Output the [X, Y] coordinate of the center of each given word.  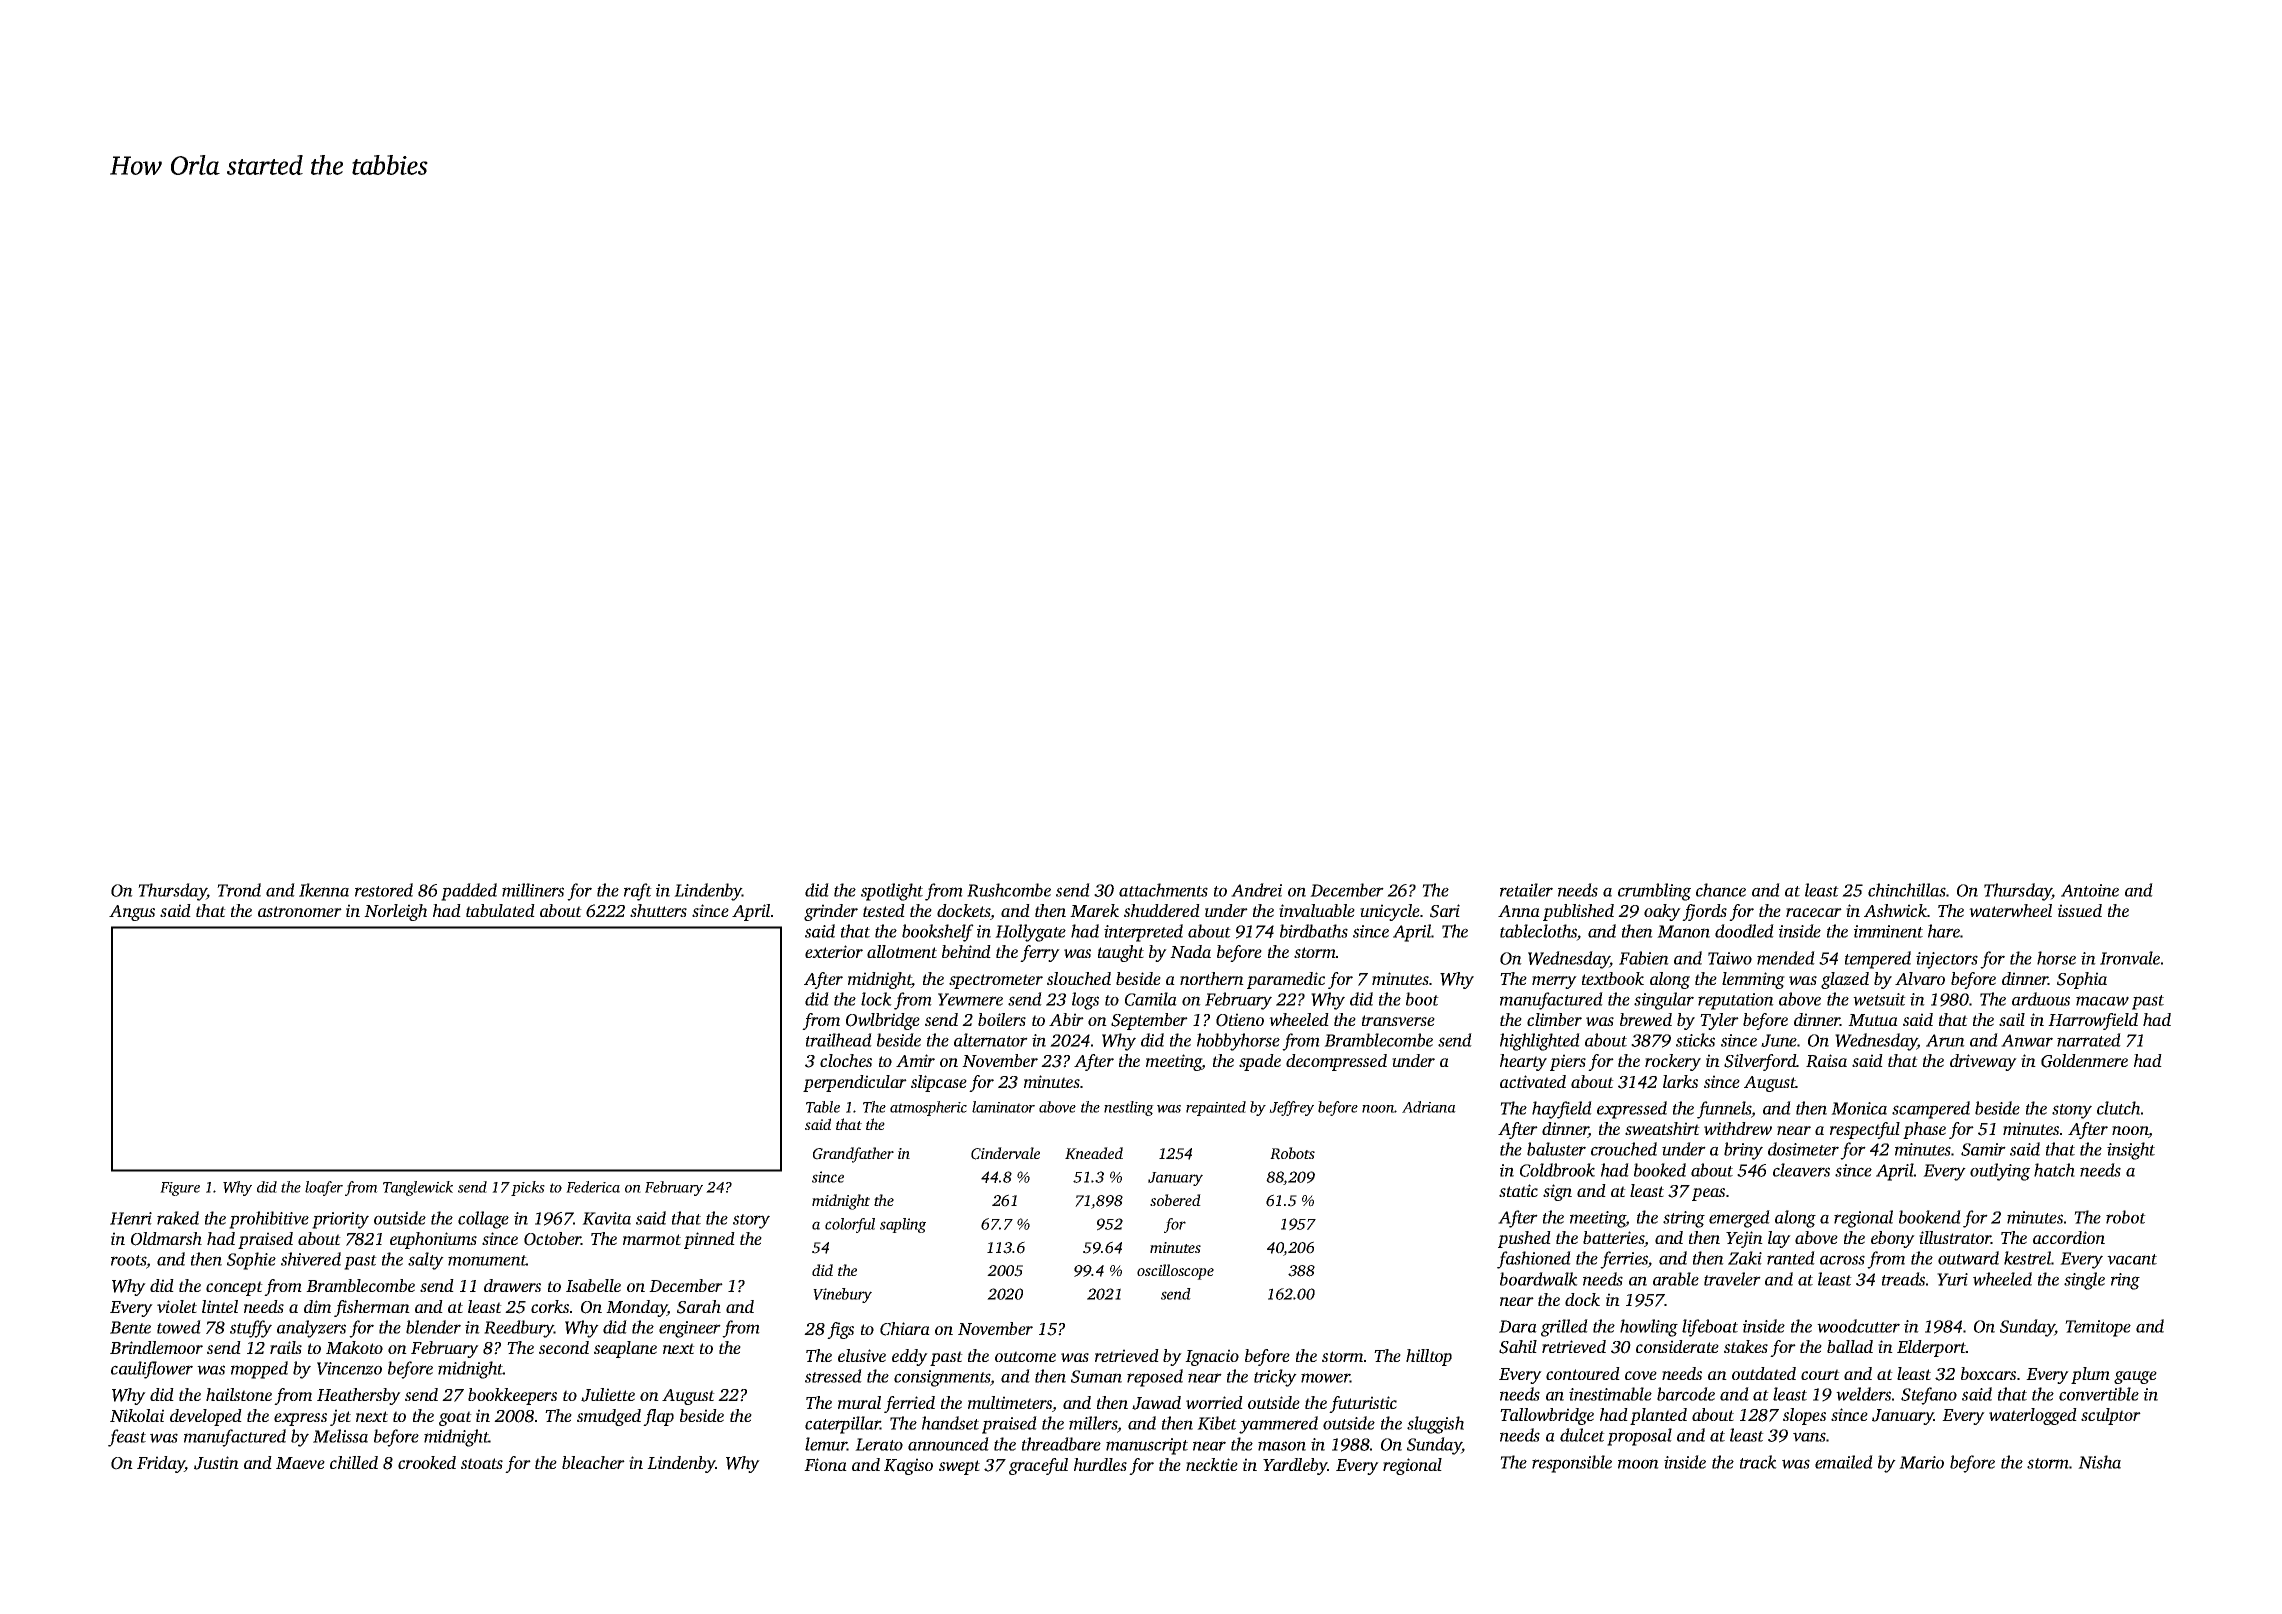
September [1149, 1021]
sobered [1175, 1200]
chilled [354, 1462]
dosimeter [1803, 1149]
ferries [1624, 1260]
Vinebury [842, 1295]
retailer [1526, 890]
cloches [846, 1060]
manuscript [1147, 1446]
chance [1721, 890]
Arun [1945, 1040]
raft [638, 892]
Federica [593, 1187]
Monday [636, 1308]
